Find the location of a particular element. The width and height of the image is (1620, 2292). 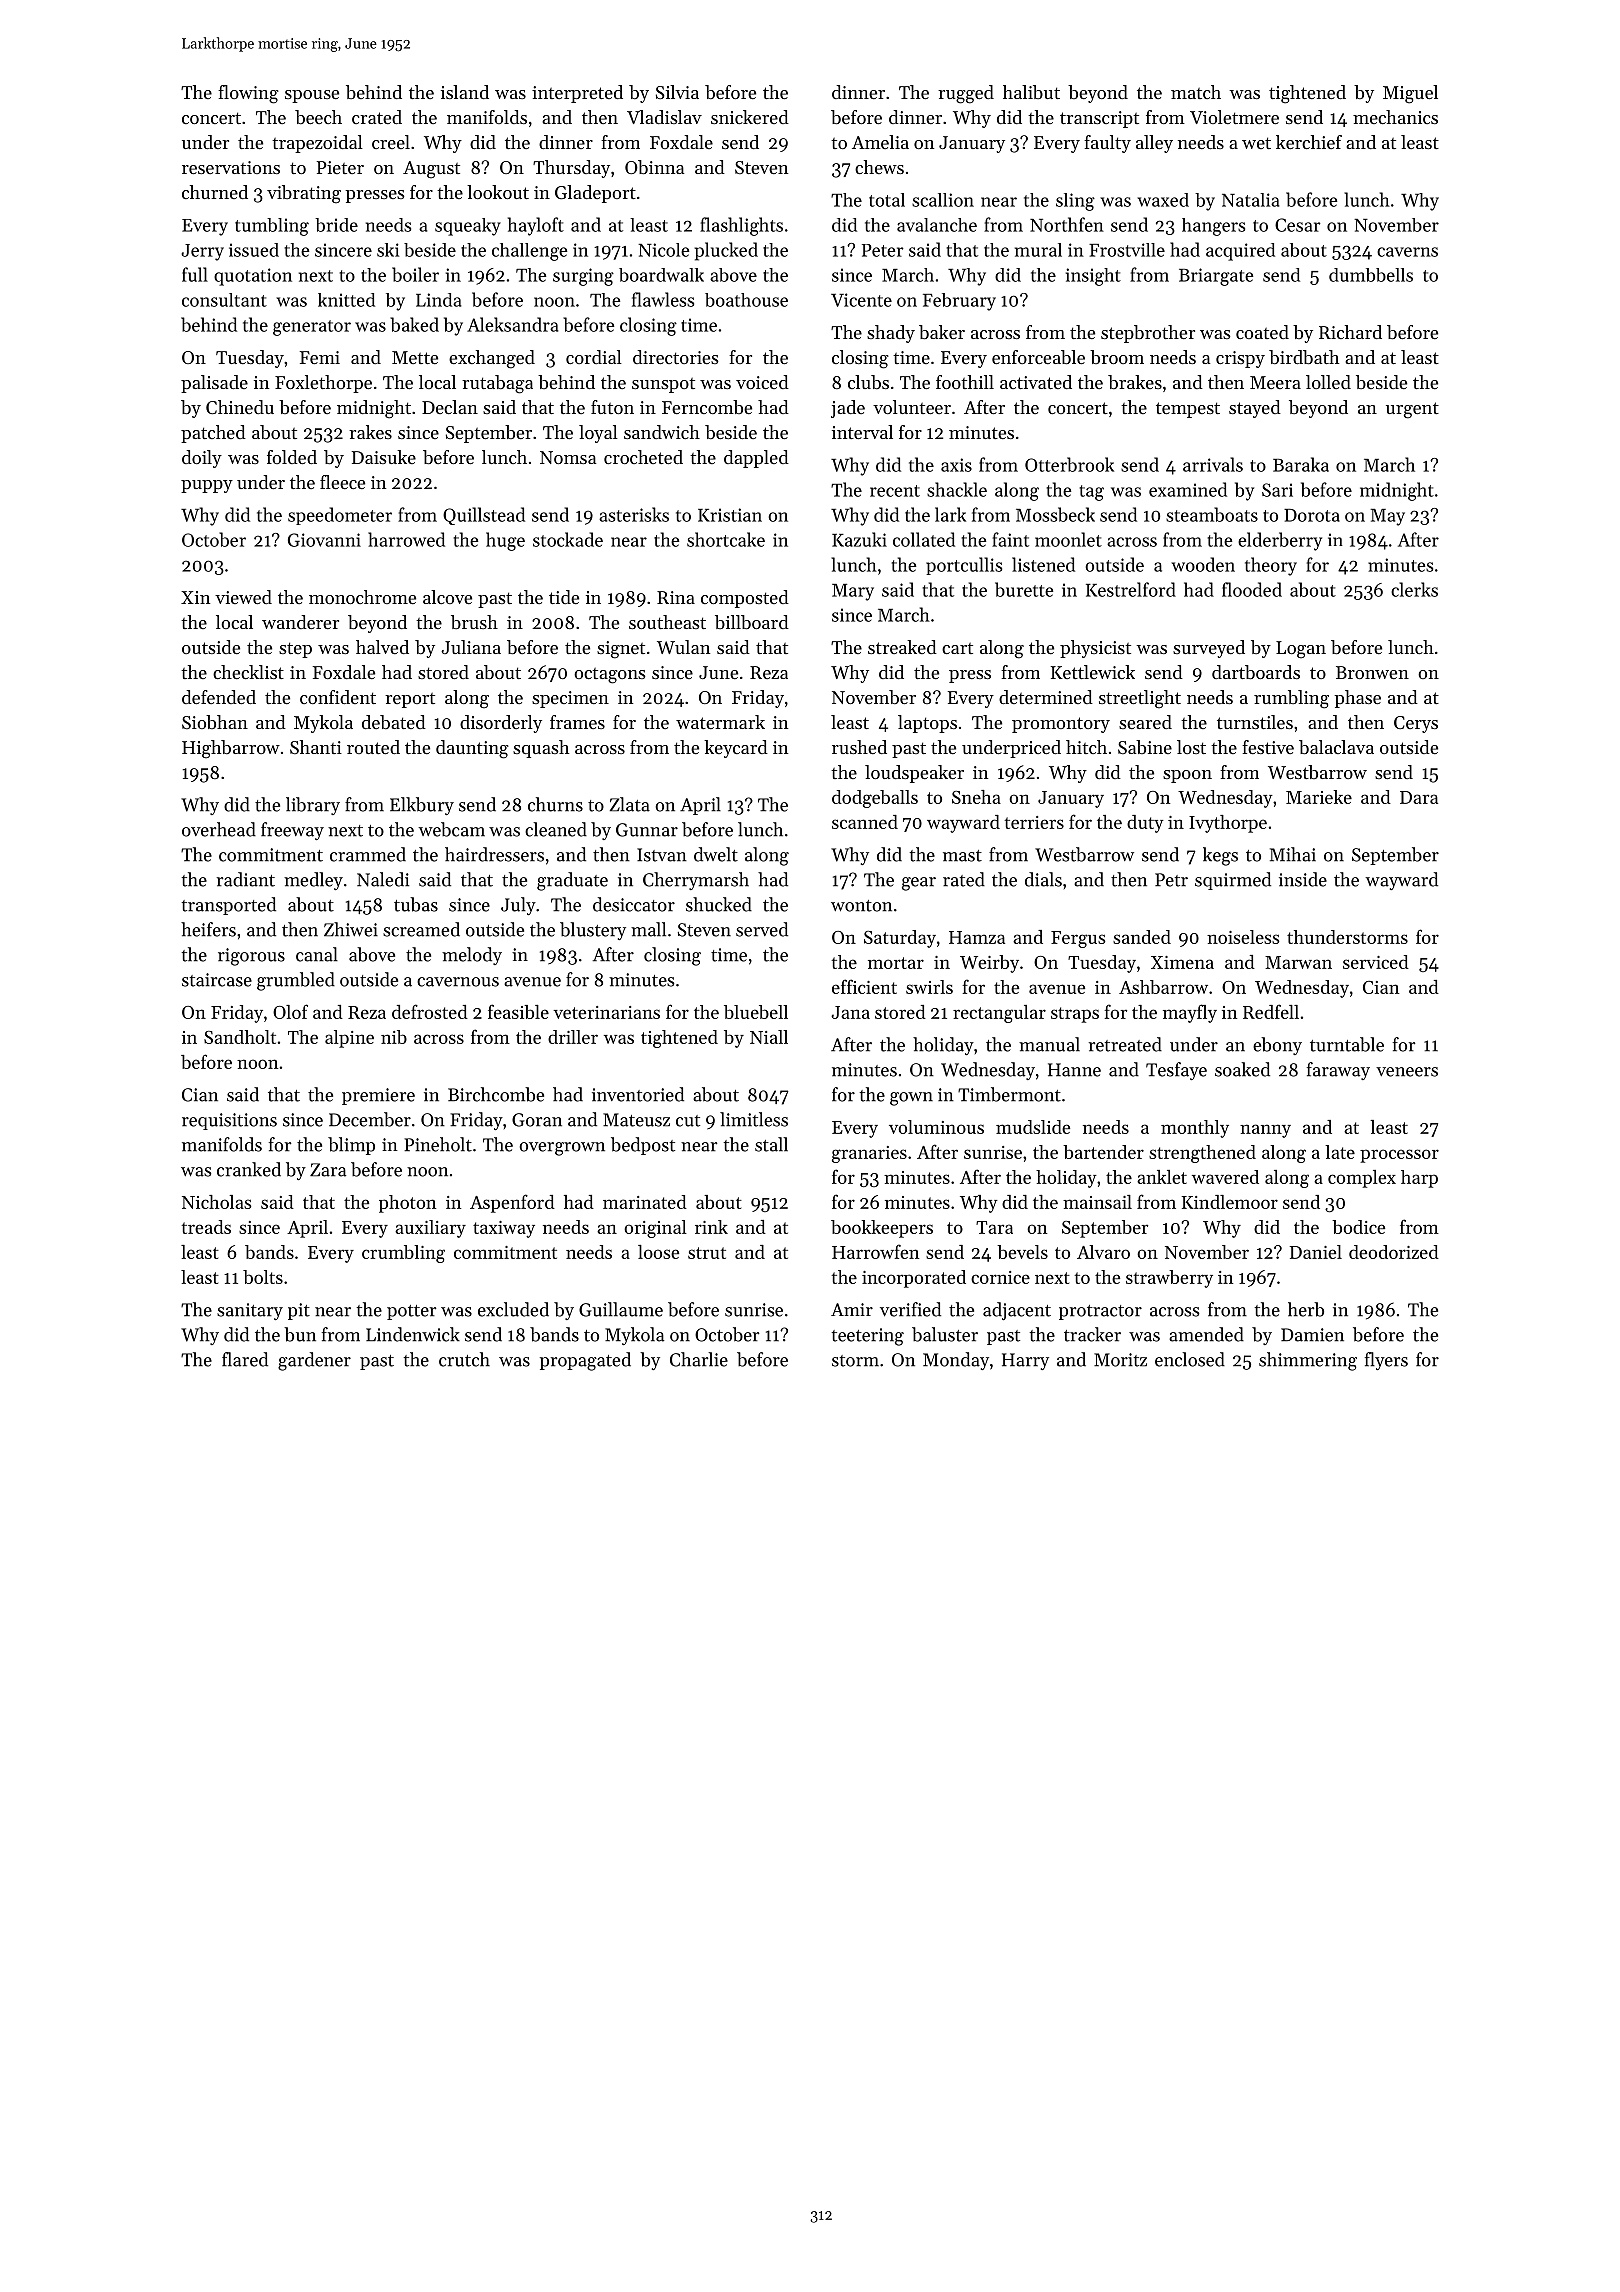

protractor is located at coordinates (1100, 1312).
